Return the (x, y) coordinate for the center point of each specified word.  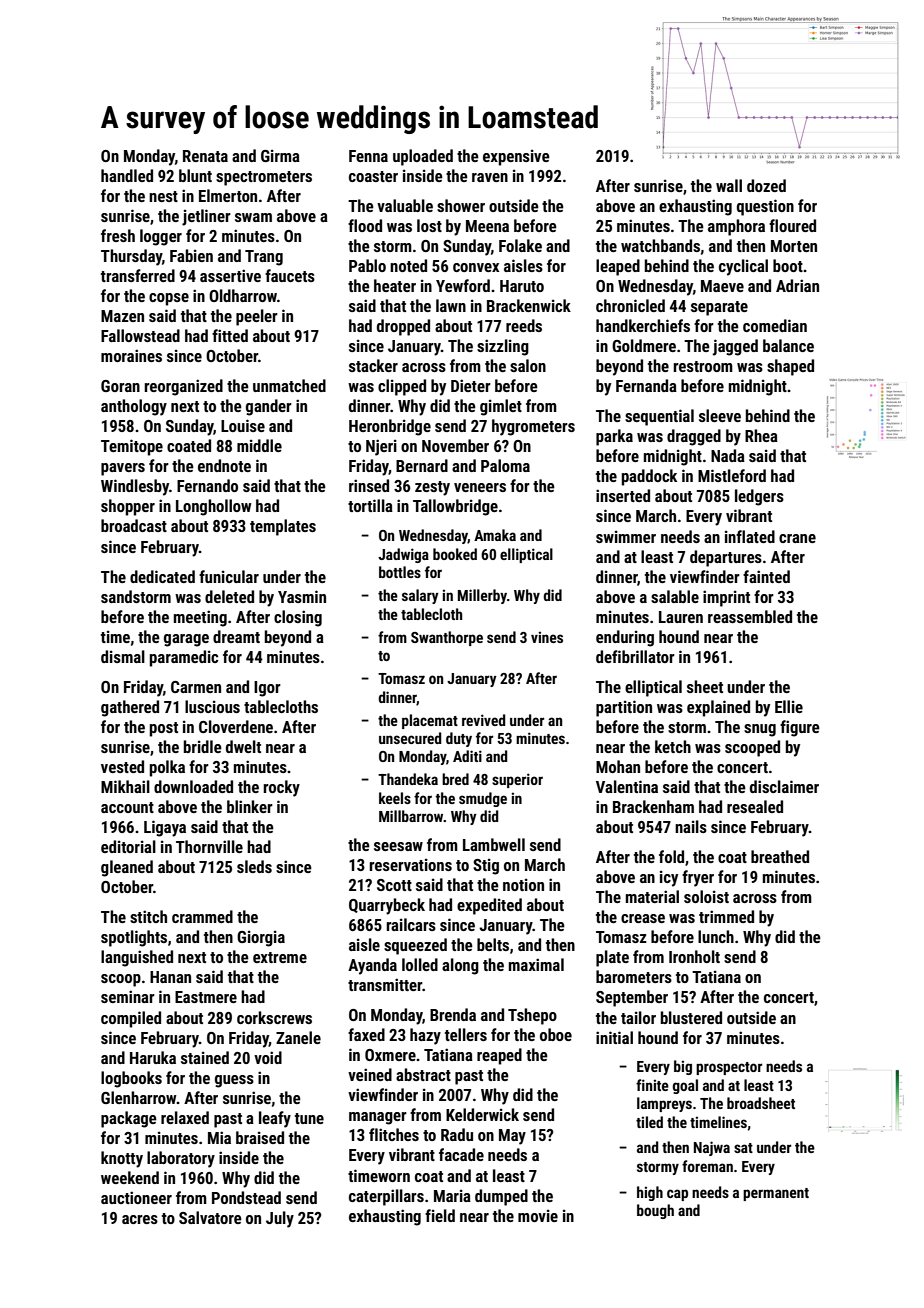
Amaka (495, 535)
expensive (516, 157)
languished (137, 958)
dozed (766, 185)
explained (718, 708)
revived (483, 720)
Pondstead (246, 1197)
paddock (649, 477)
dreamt (236, 636)
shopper (128, 507)
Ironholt (694, 956)
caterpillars (386, 1197)
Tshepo (532, 1016)
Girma (280, 155)
